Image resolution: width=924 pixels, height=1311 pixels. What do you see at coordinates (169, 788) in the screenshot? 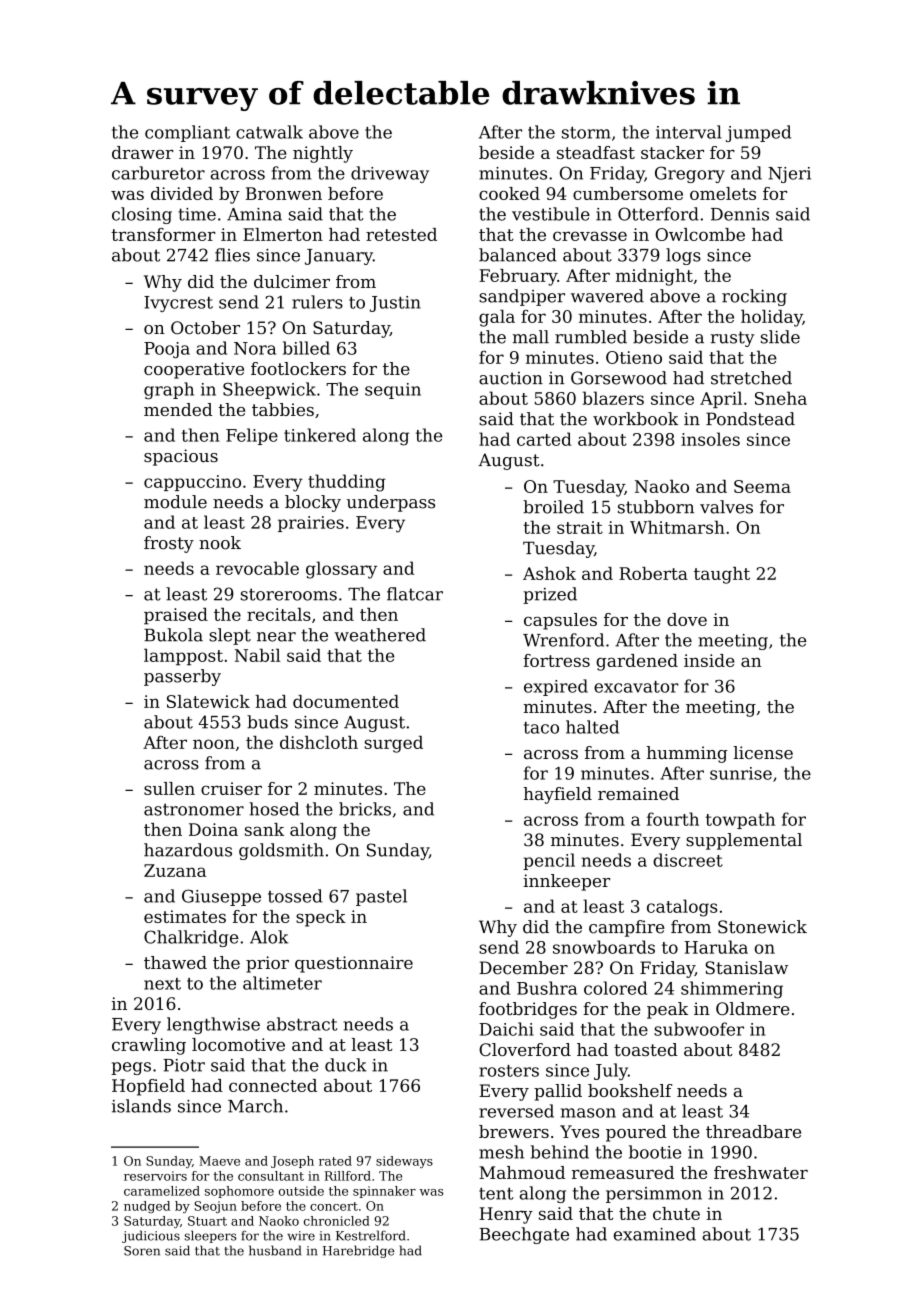
I see `sullen` at bounding box center [169, 788].
